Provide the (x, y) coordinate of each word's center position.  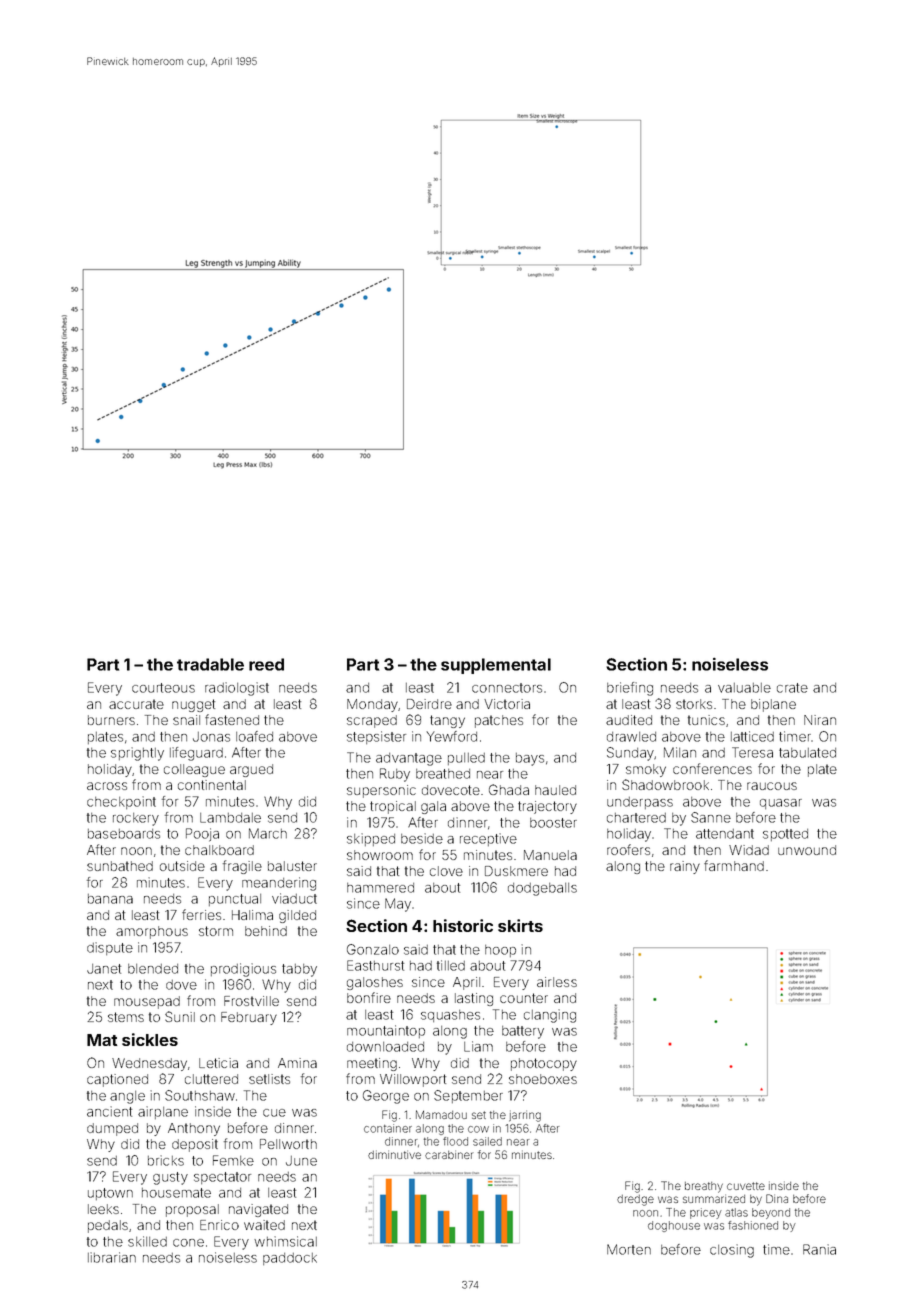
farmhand (734, 865)
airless (557, 982)
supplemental (496, 666)
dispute (110, 948)
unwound (807, 850)
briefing (630, 689)
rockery (136, 819)
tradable (210, 664)
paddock (290, 1259)
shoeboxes (543, 1079)
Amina (297, 1063)
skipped (371, 839)
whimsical (285, 1241)
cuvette (746, 1186)
